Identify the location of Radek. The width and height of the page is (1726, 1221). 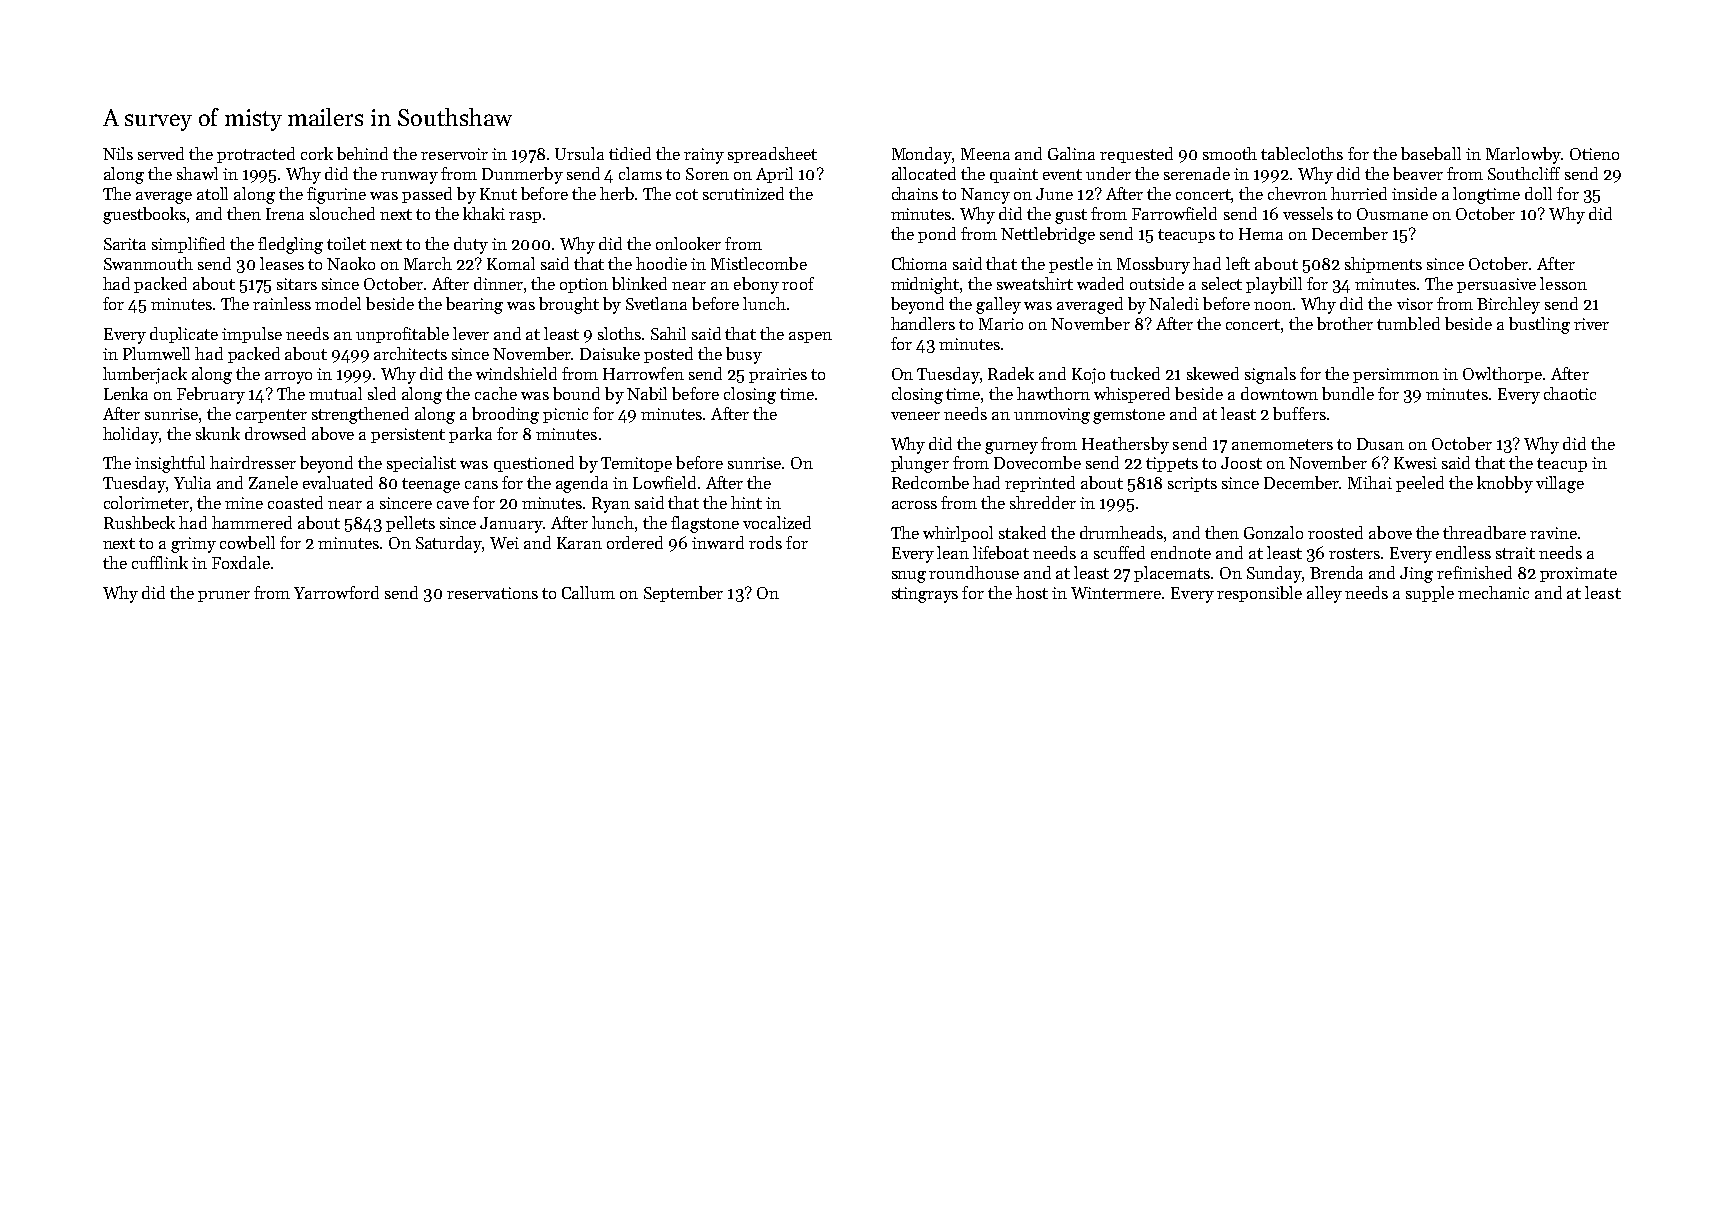
(1011, 373).
